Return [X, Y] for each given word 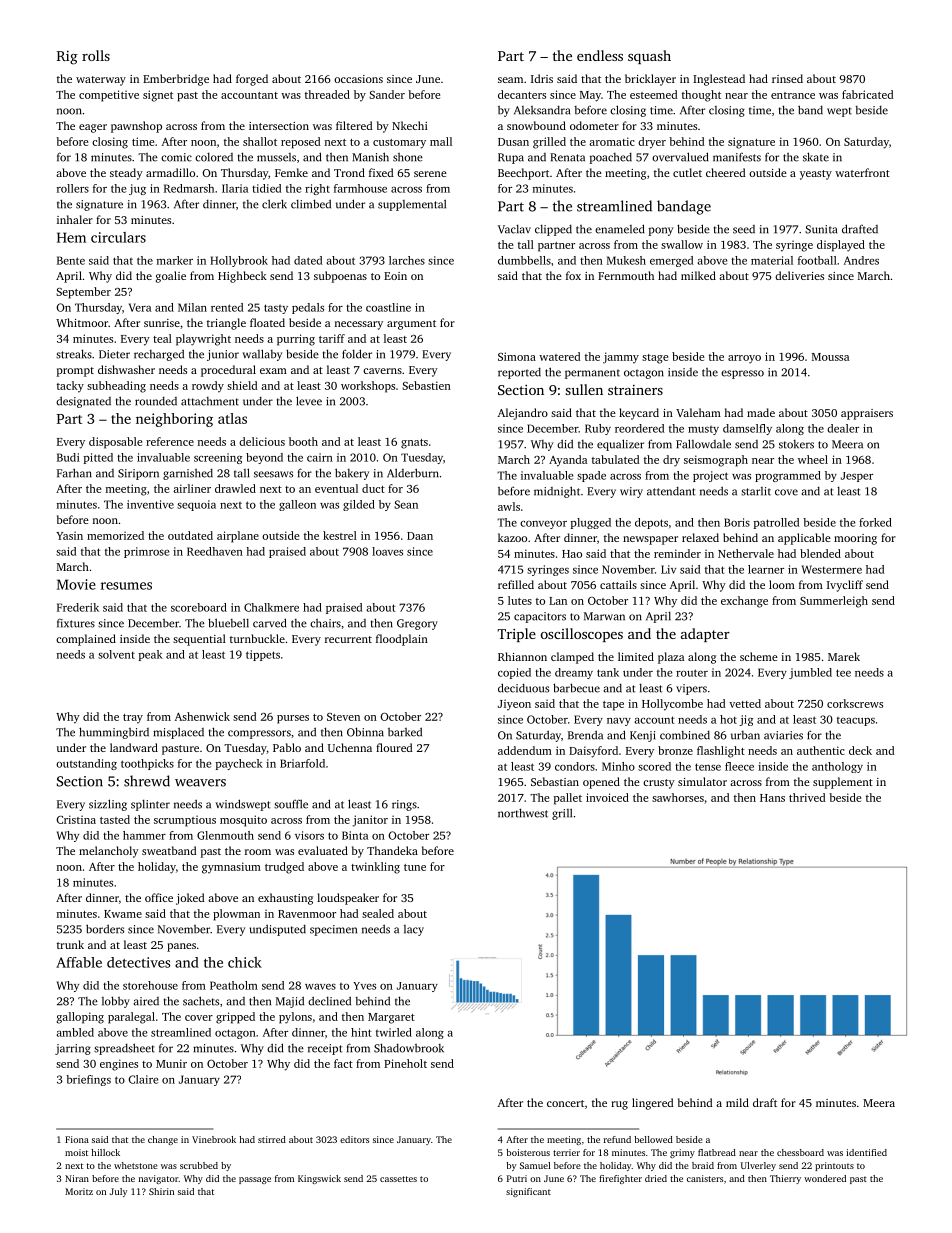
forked [875, 522]
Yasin [69, 535]
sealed [378, 913]
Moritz [79, 1191]
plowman [236, 915]
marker [175, 260]
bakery [352, 474]
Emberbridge [176, 80]
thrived [807, 797]
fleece [739, 766]
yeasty [816, 175]
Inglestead [719, 80]
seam [510, 80]
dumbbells [524, 260]
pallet [568, 799]
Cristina [76, 819]
